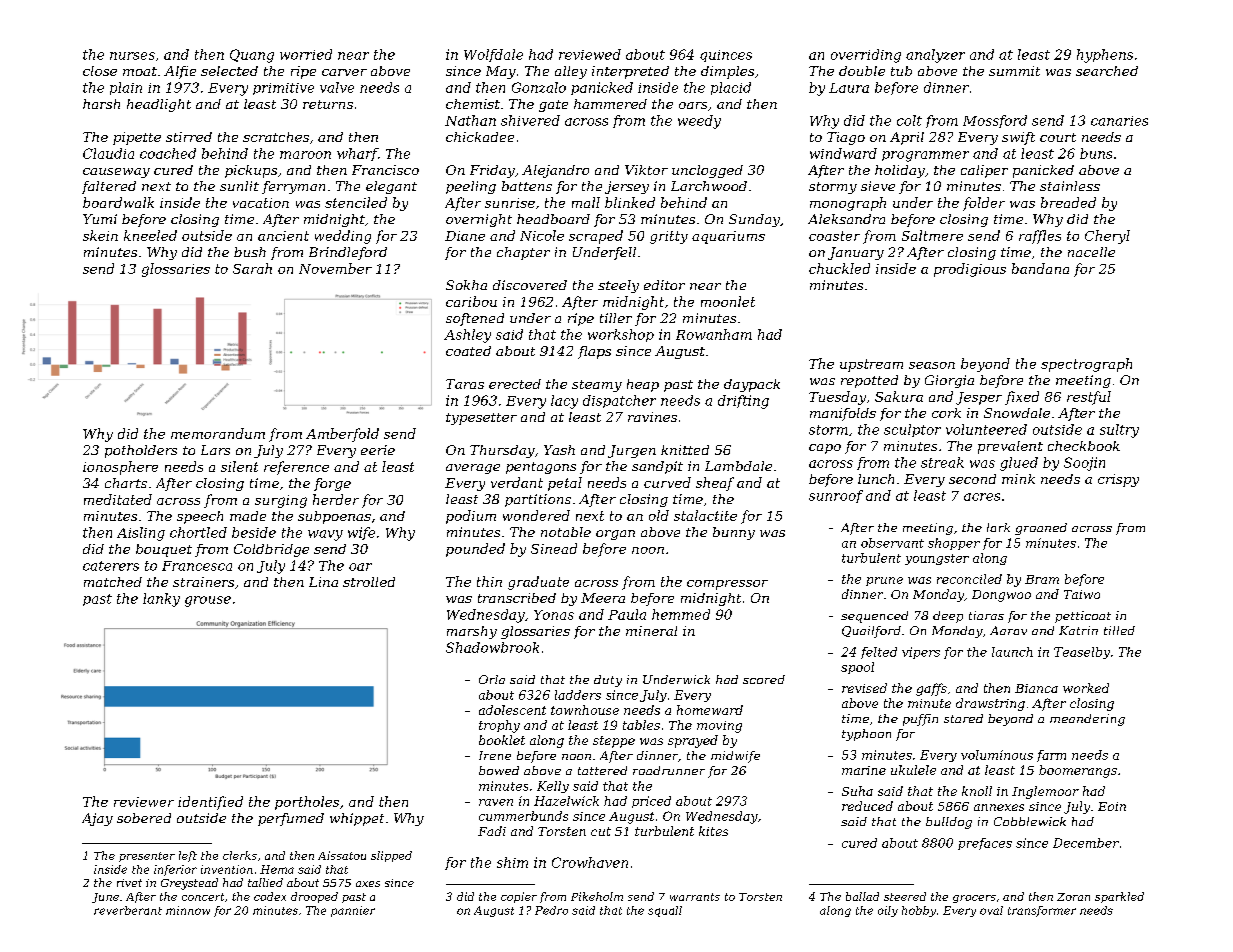  What do you see at coordinates (203, 582) in the image?
I see `strainers` at bounding box center [203, 582].
